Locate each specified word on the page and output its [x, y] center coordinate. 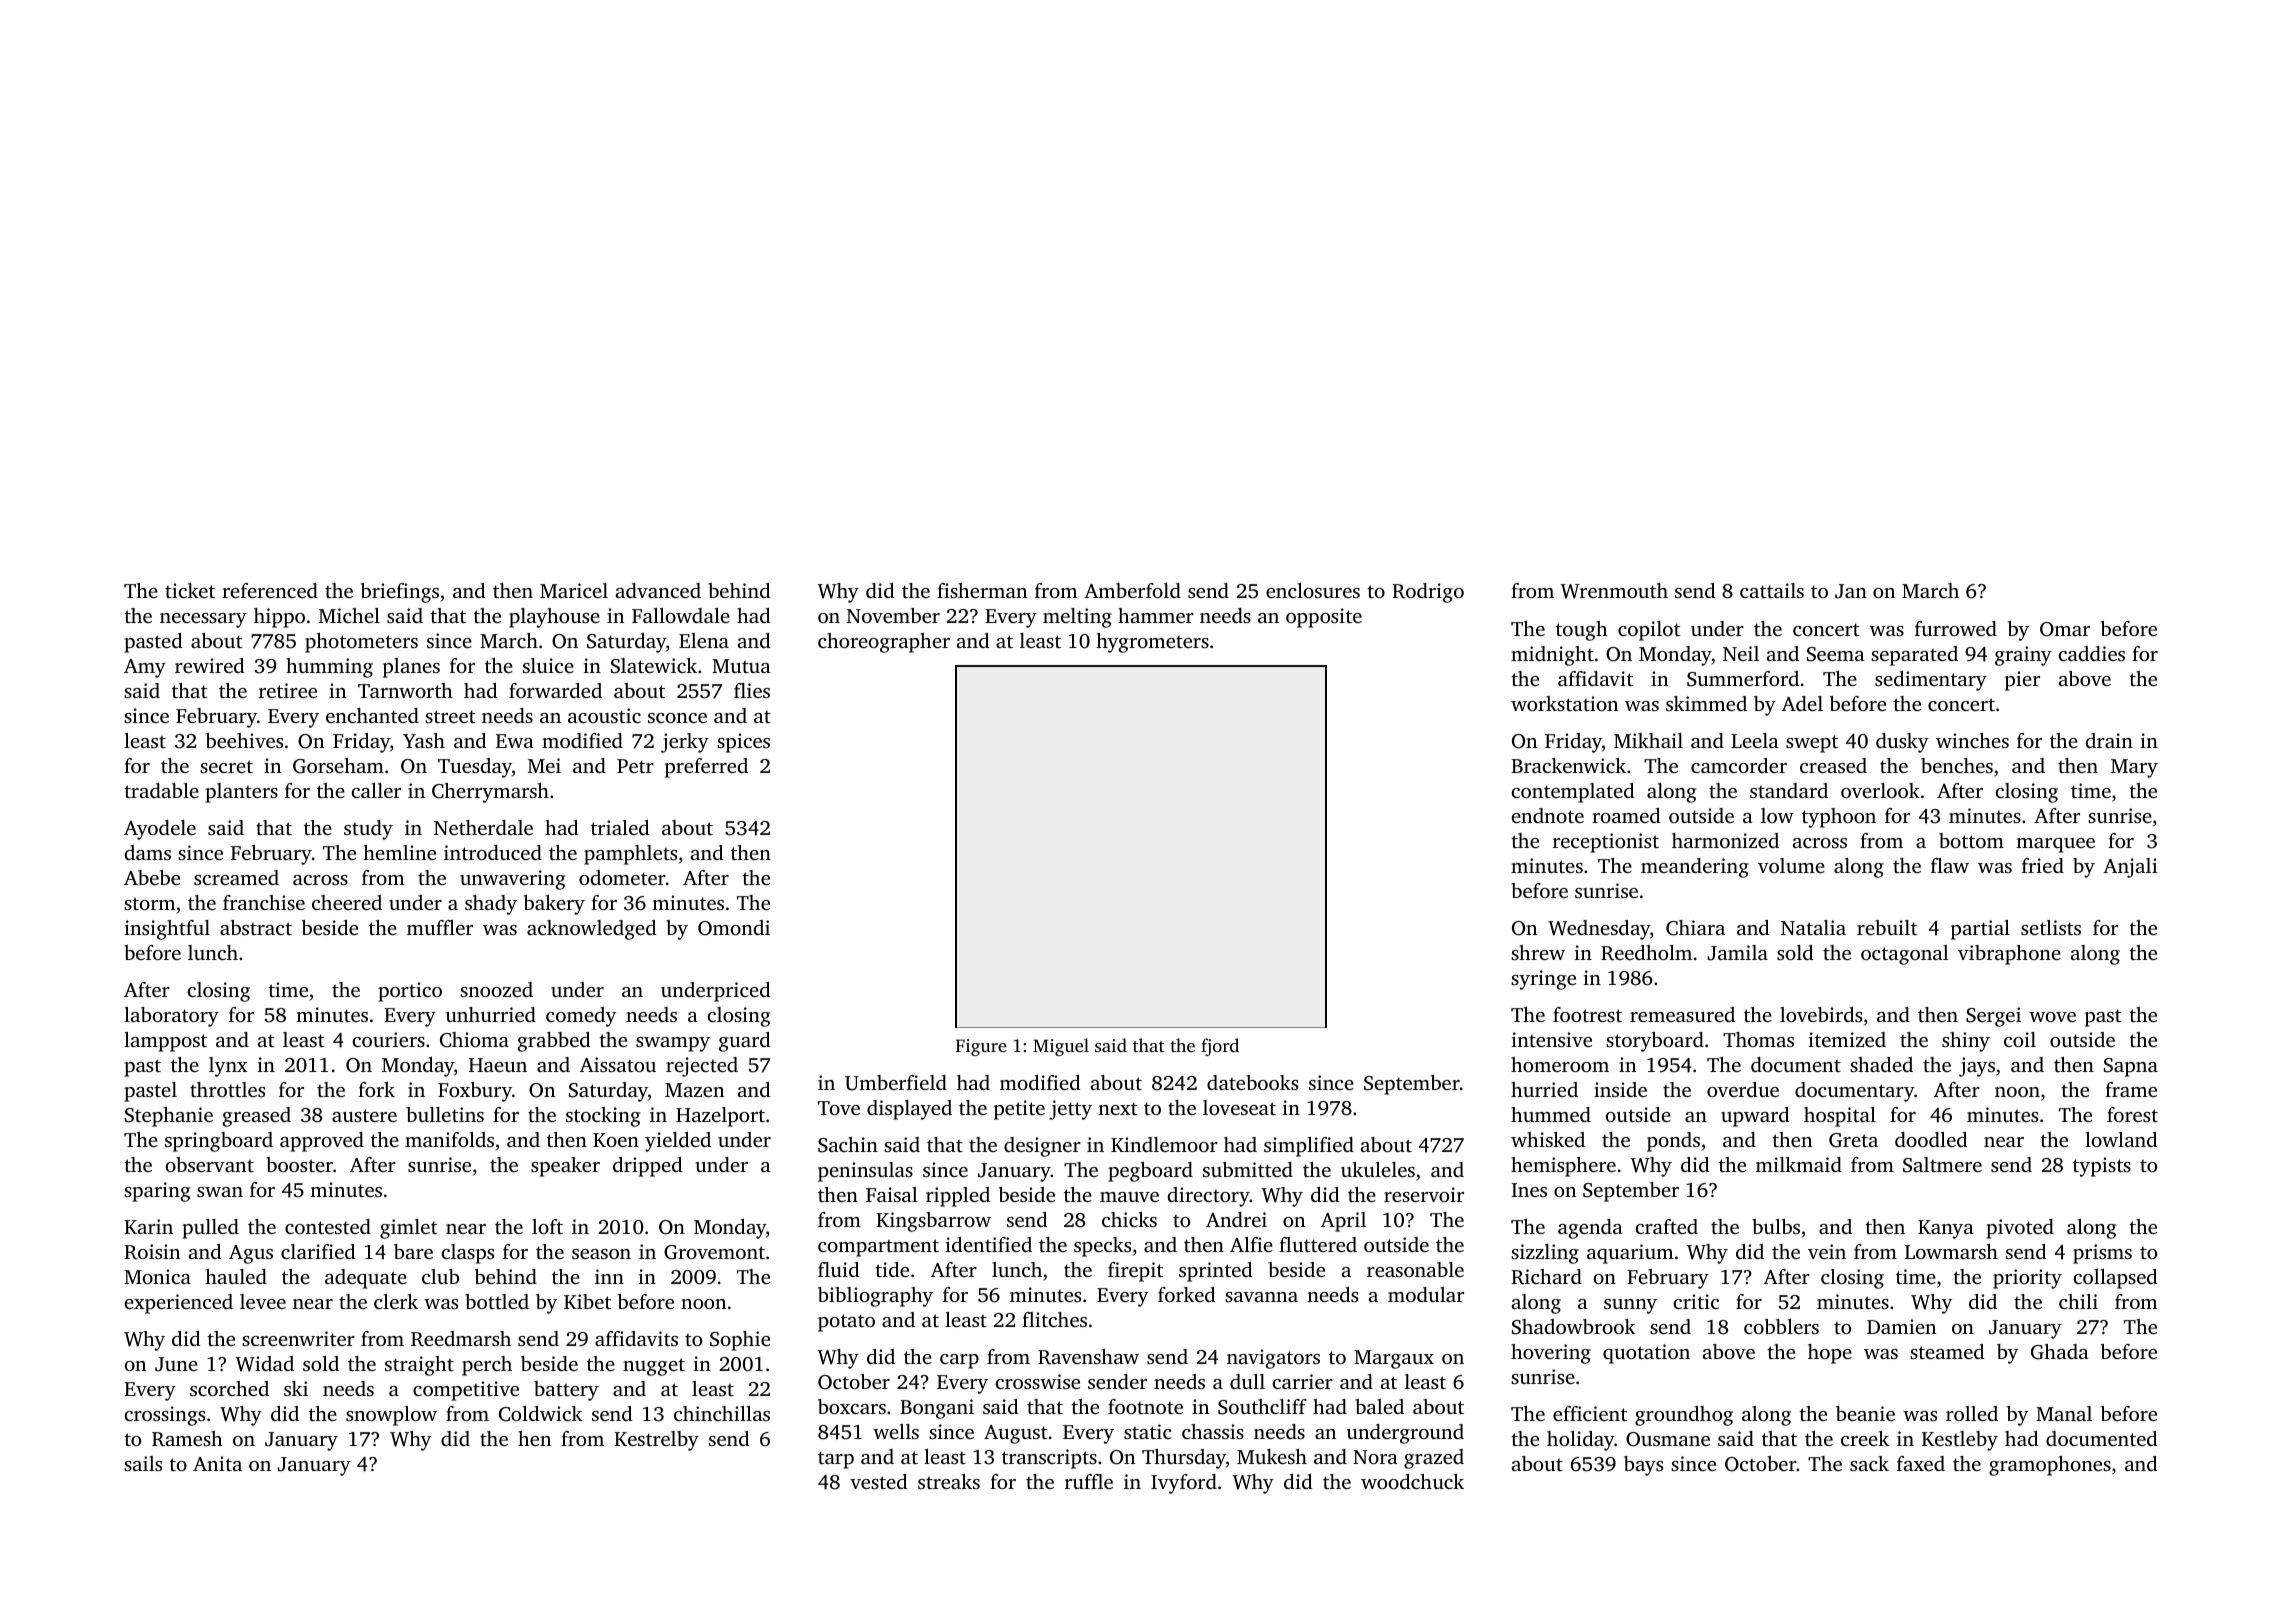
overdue [1743, 1089]
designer [1042, 1147]
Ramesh [187, 1439]
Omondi [734, 928]
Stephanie [169, 1117]
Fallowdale [681, 615]
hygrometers [1152, 643]
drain [2109, 740]
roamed [1626, 815]
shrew [1538, 952]
